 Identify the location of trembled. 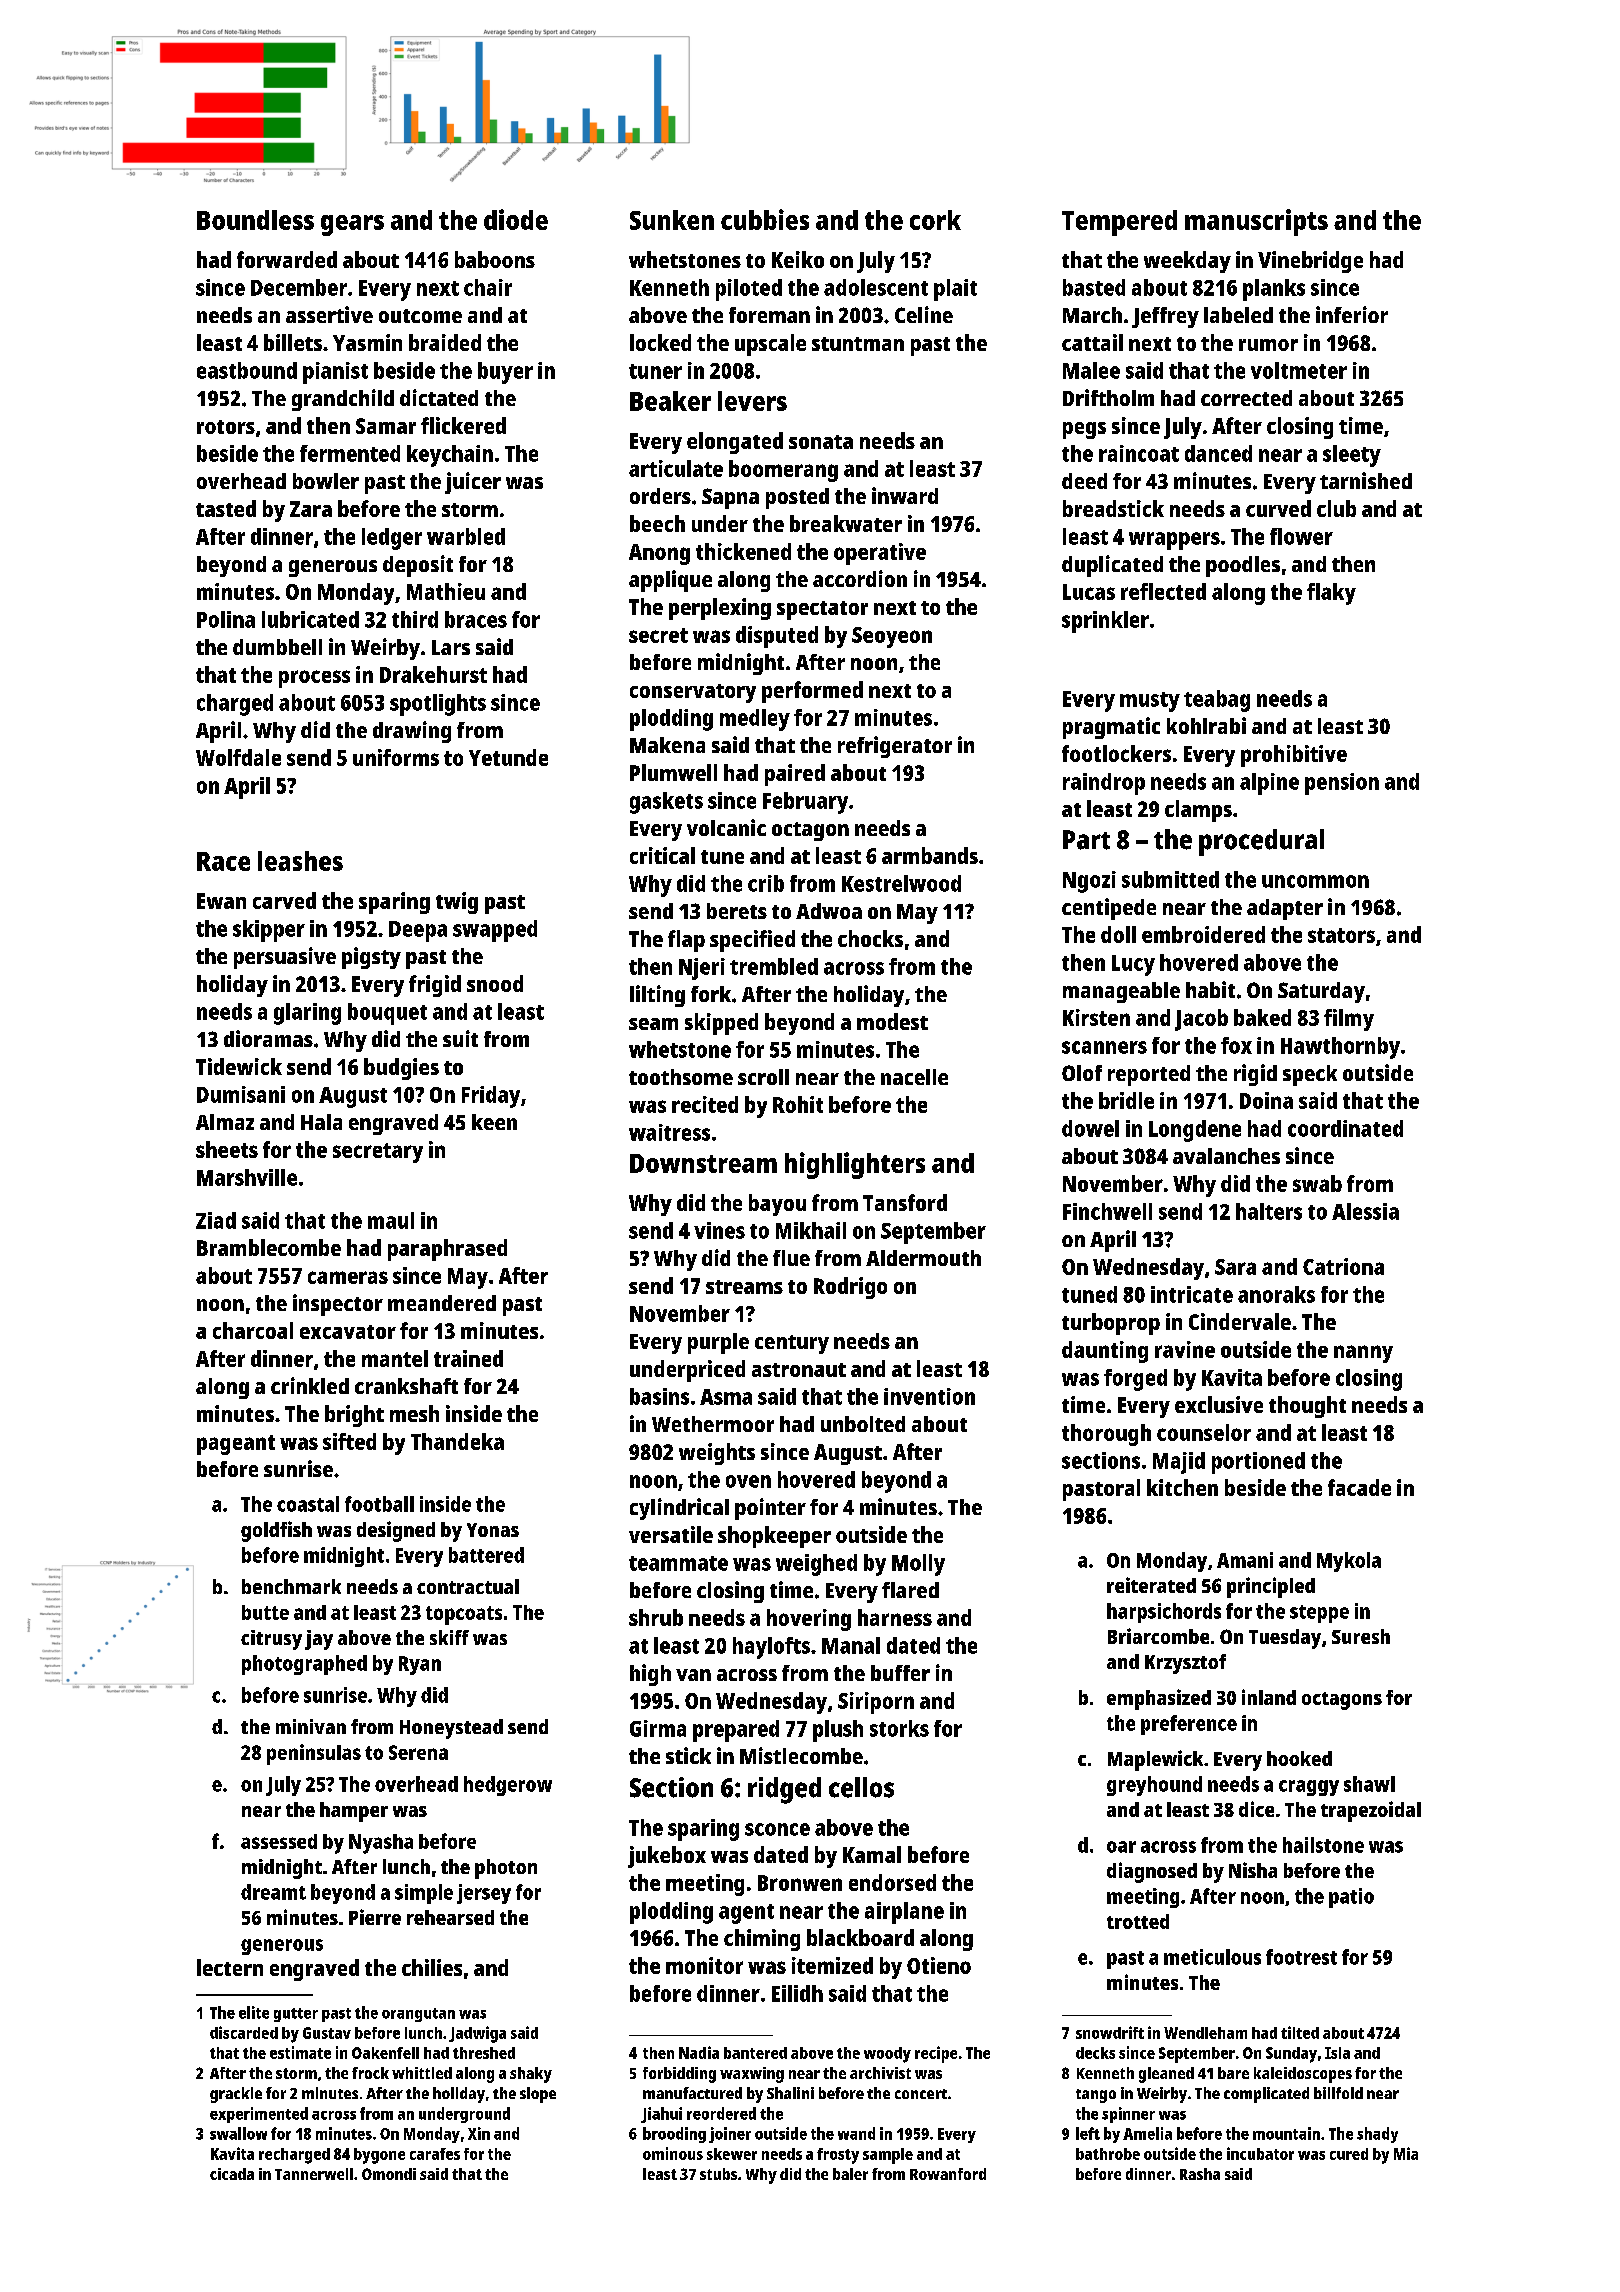
(774, 966).
